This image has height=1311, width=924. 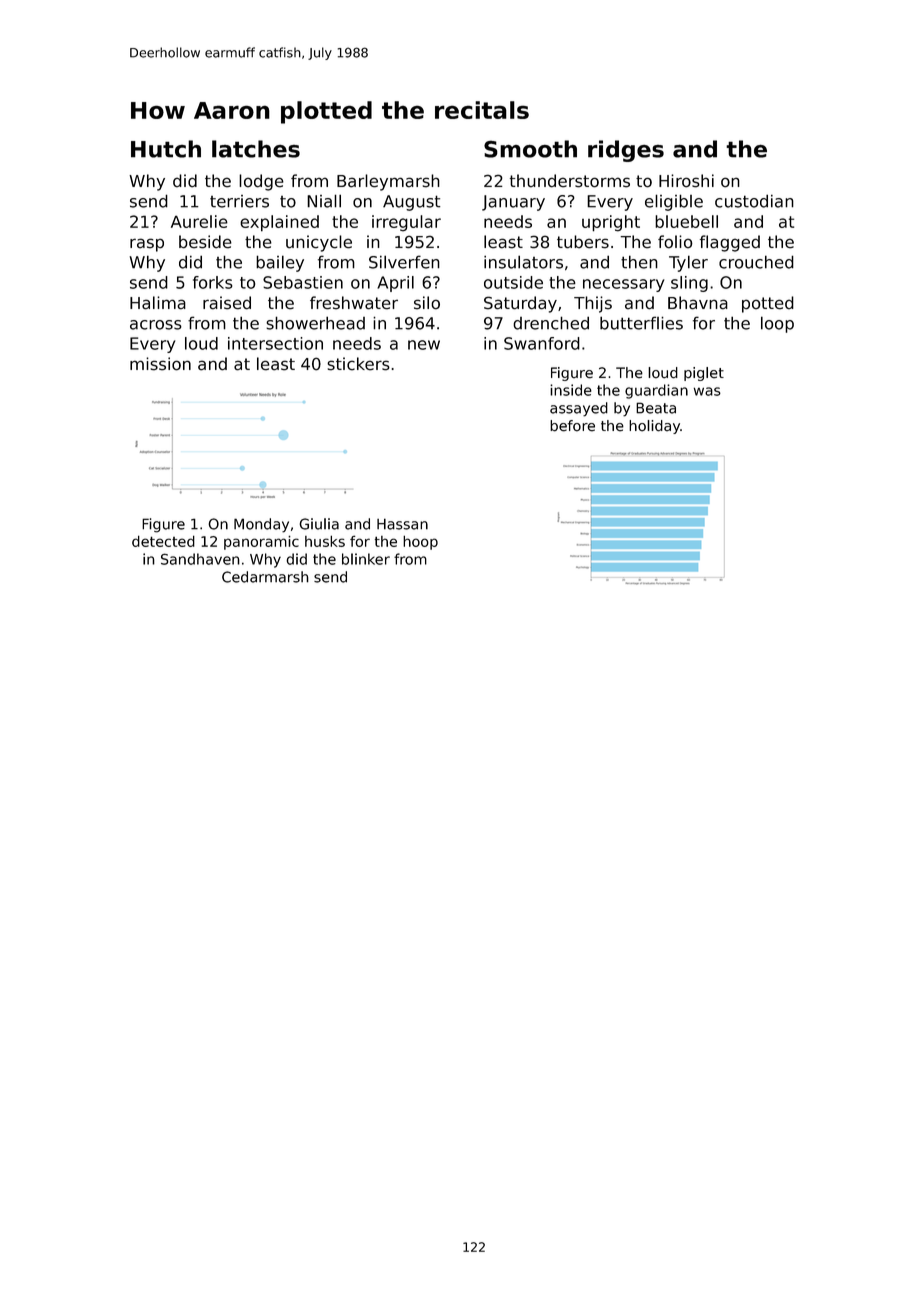 What do you see at coordinates (366, 559) in the image?
I see `blinker` at bounding box center [366, 559].
